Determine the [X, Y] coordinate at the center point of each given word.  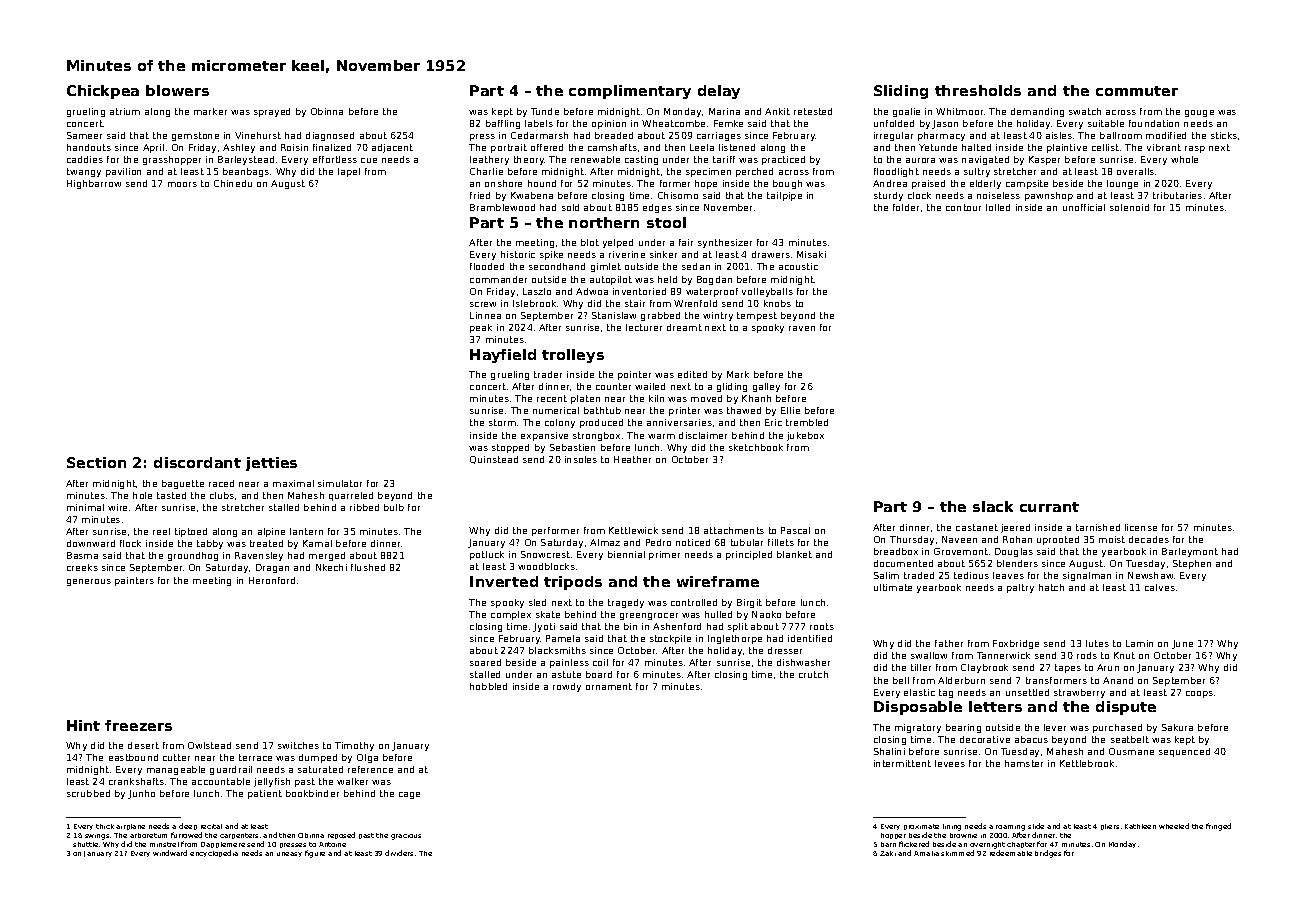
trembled [807, 422]
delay [719, 92]
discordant [197, 462]
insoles [581, 459]
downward [91, 543]
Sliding [901, 92]
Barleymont [1190, 552]
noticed [693, 542]
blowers [177, 90]
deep [188, 826]
